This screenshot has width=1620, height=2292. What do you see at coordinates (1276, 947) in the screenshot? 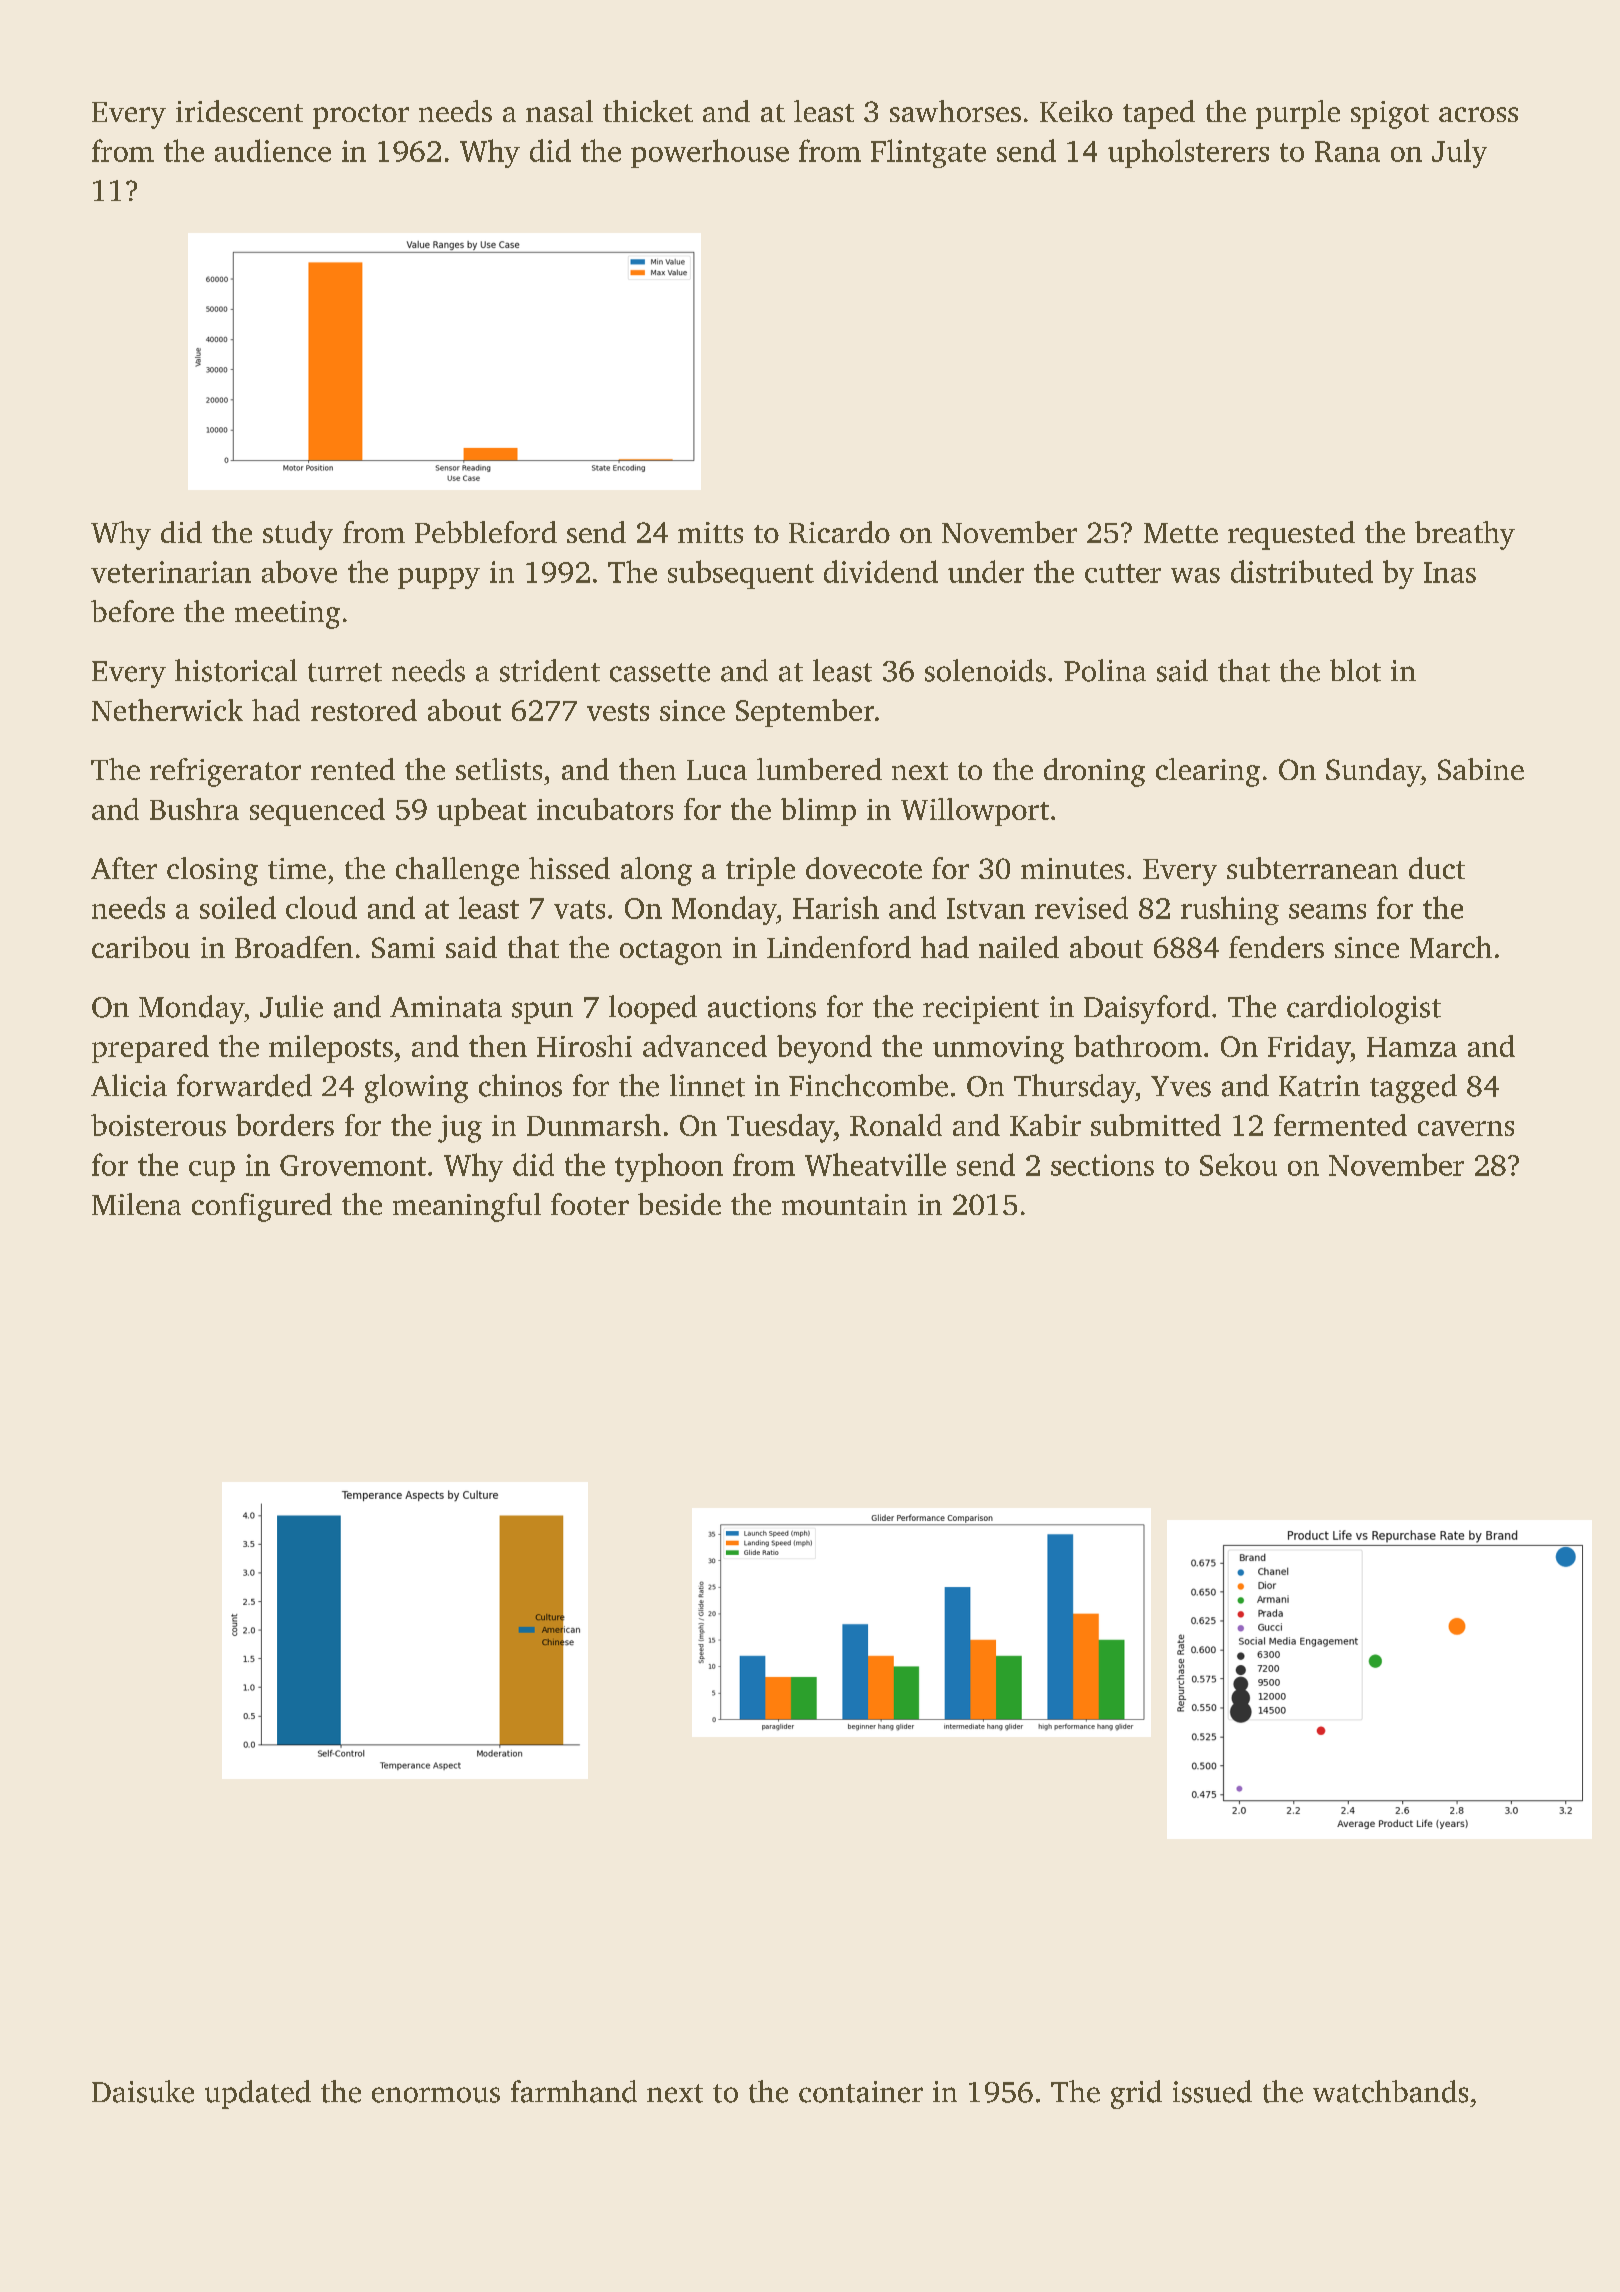
I see `fenders` at bounding box center [1276, 947].
